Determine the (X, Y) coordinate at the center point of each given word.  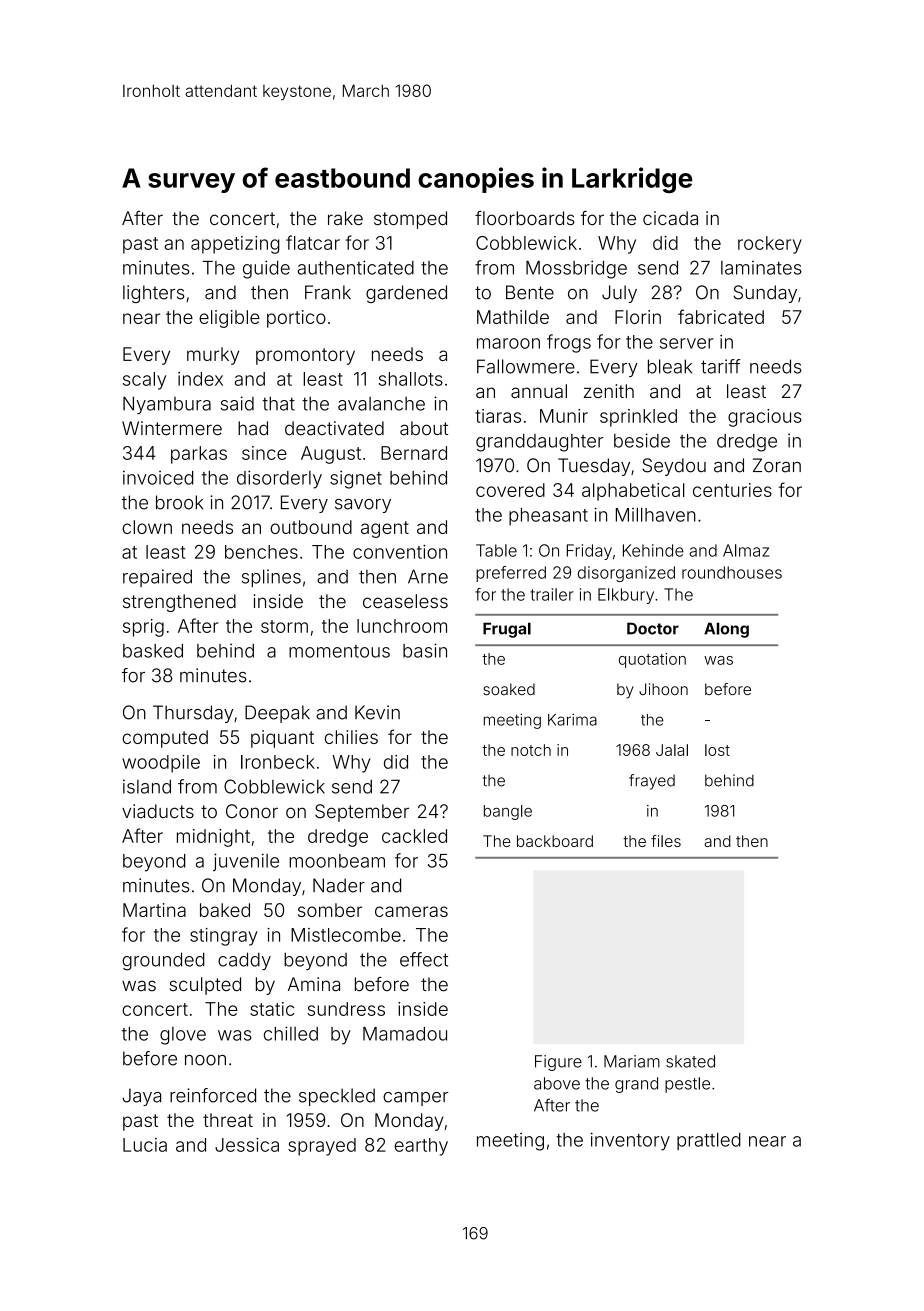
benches (261, 552)
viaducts (158, 811)
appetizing (235, 245)
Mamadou (405, 1034)
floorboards (525, 218)
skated (690, 1061)
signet (356, 479)
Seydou (674, 467)
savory (363, 506)
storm (284, 626)
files (666, 841)
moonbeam (337, 861)
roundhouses (732, 572)
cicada (670, 218)
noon (205, 1060)
